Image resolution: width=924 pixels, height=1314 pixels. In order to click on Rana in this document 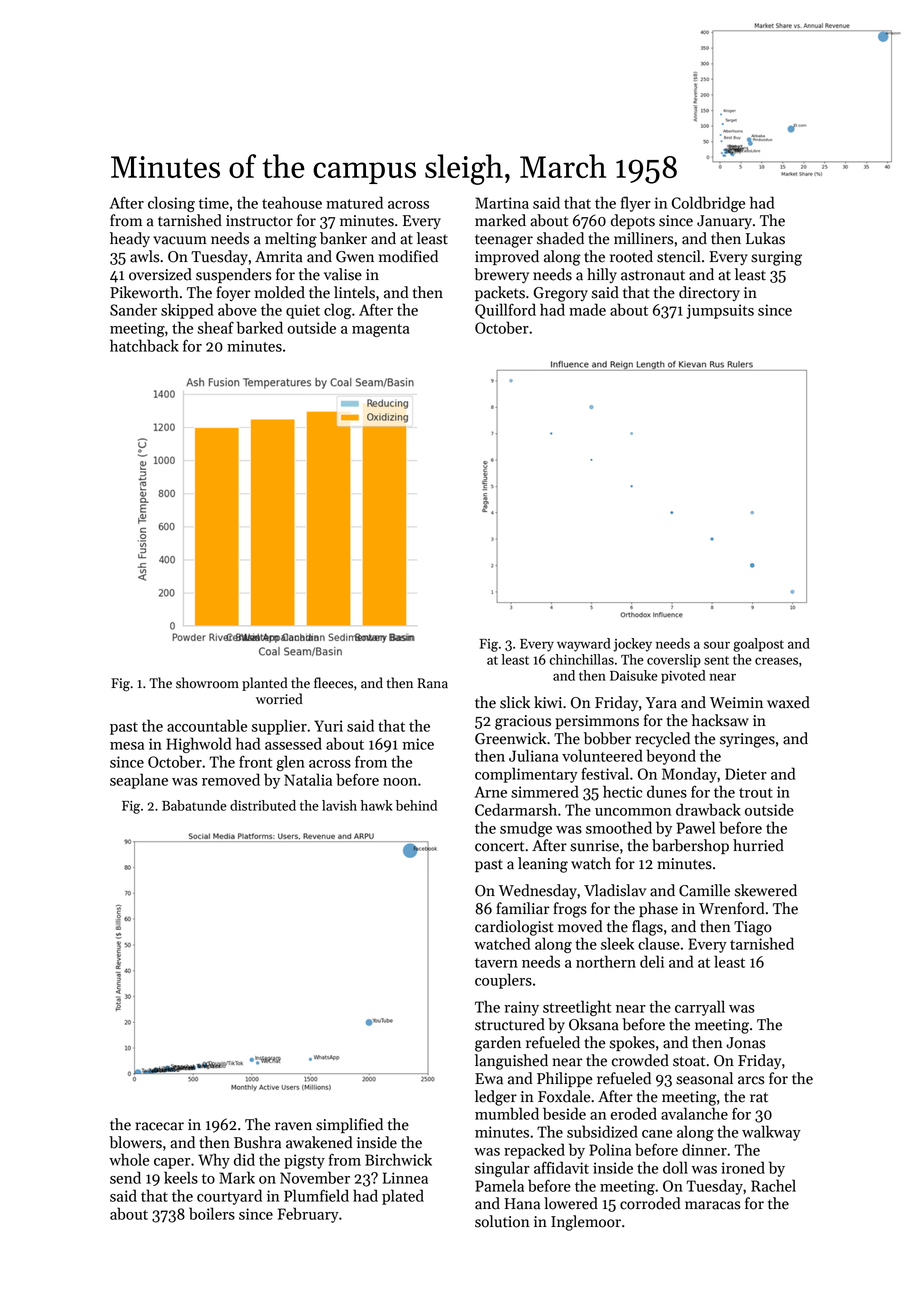, I will do `click(432, 683)`.
